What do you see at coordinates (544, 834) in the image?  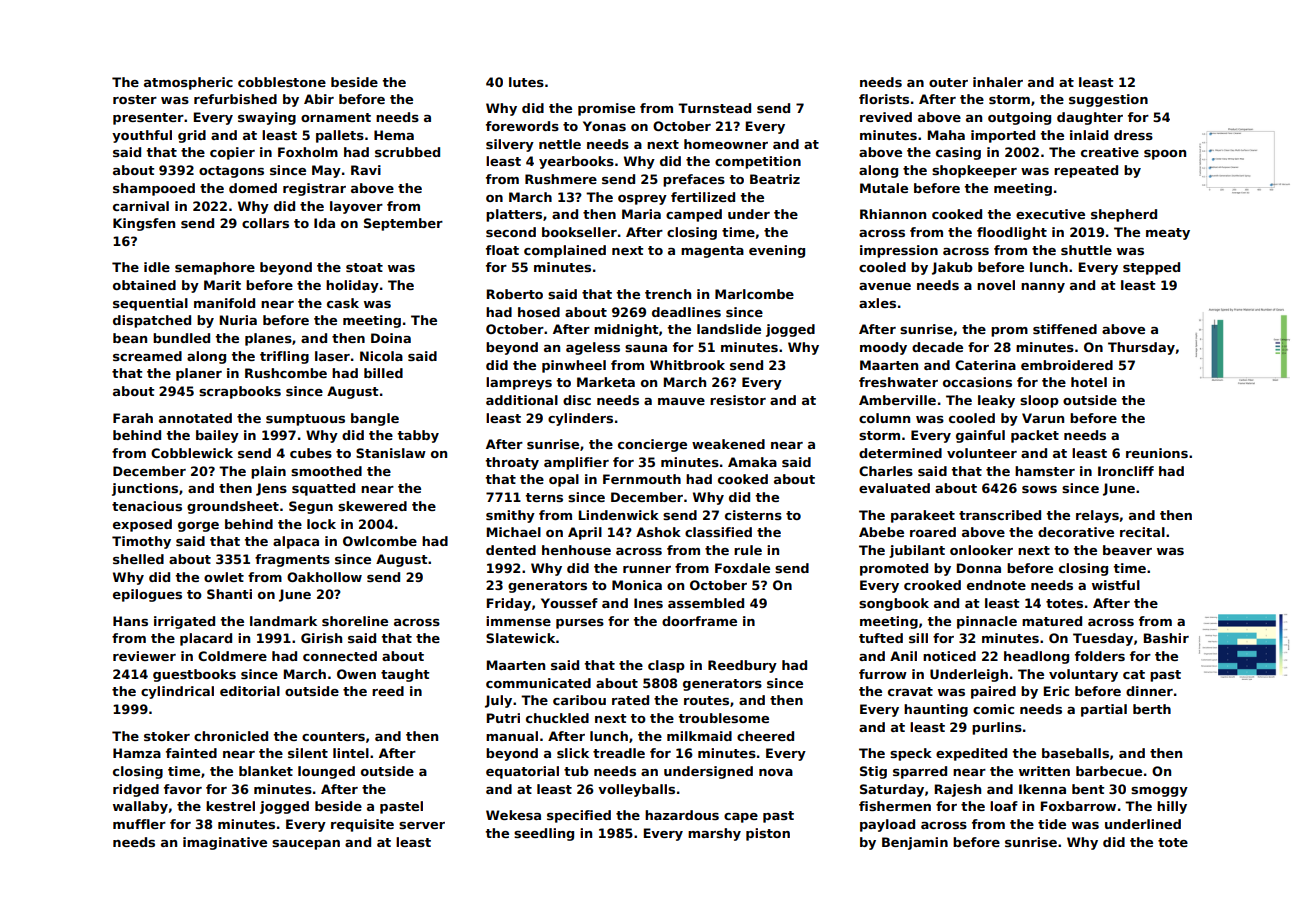 I see `seedling` at bounding box center [544, 834].
